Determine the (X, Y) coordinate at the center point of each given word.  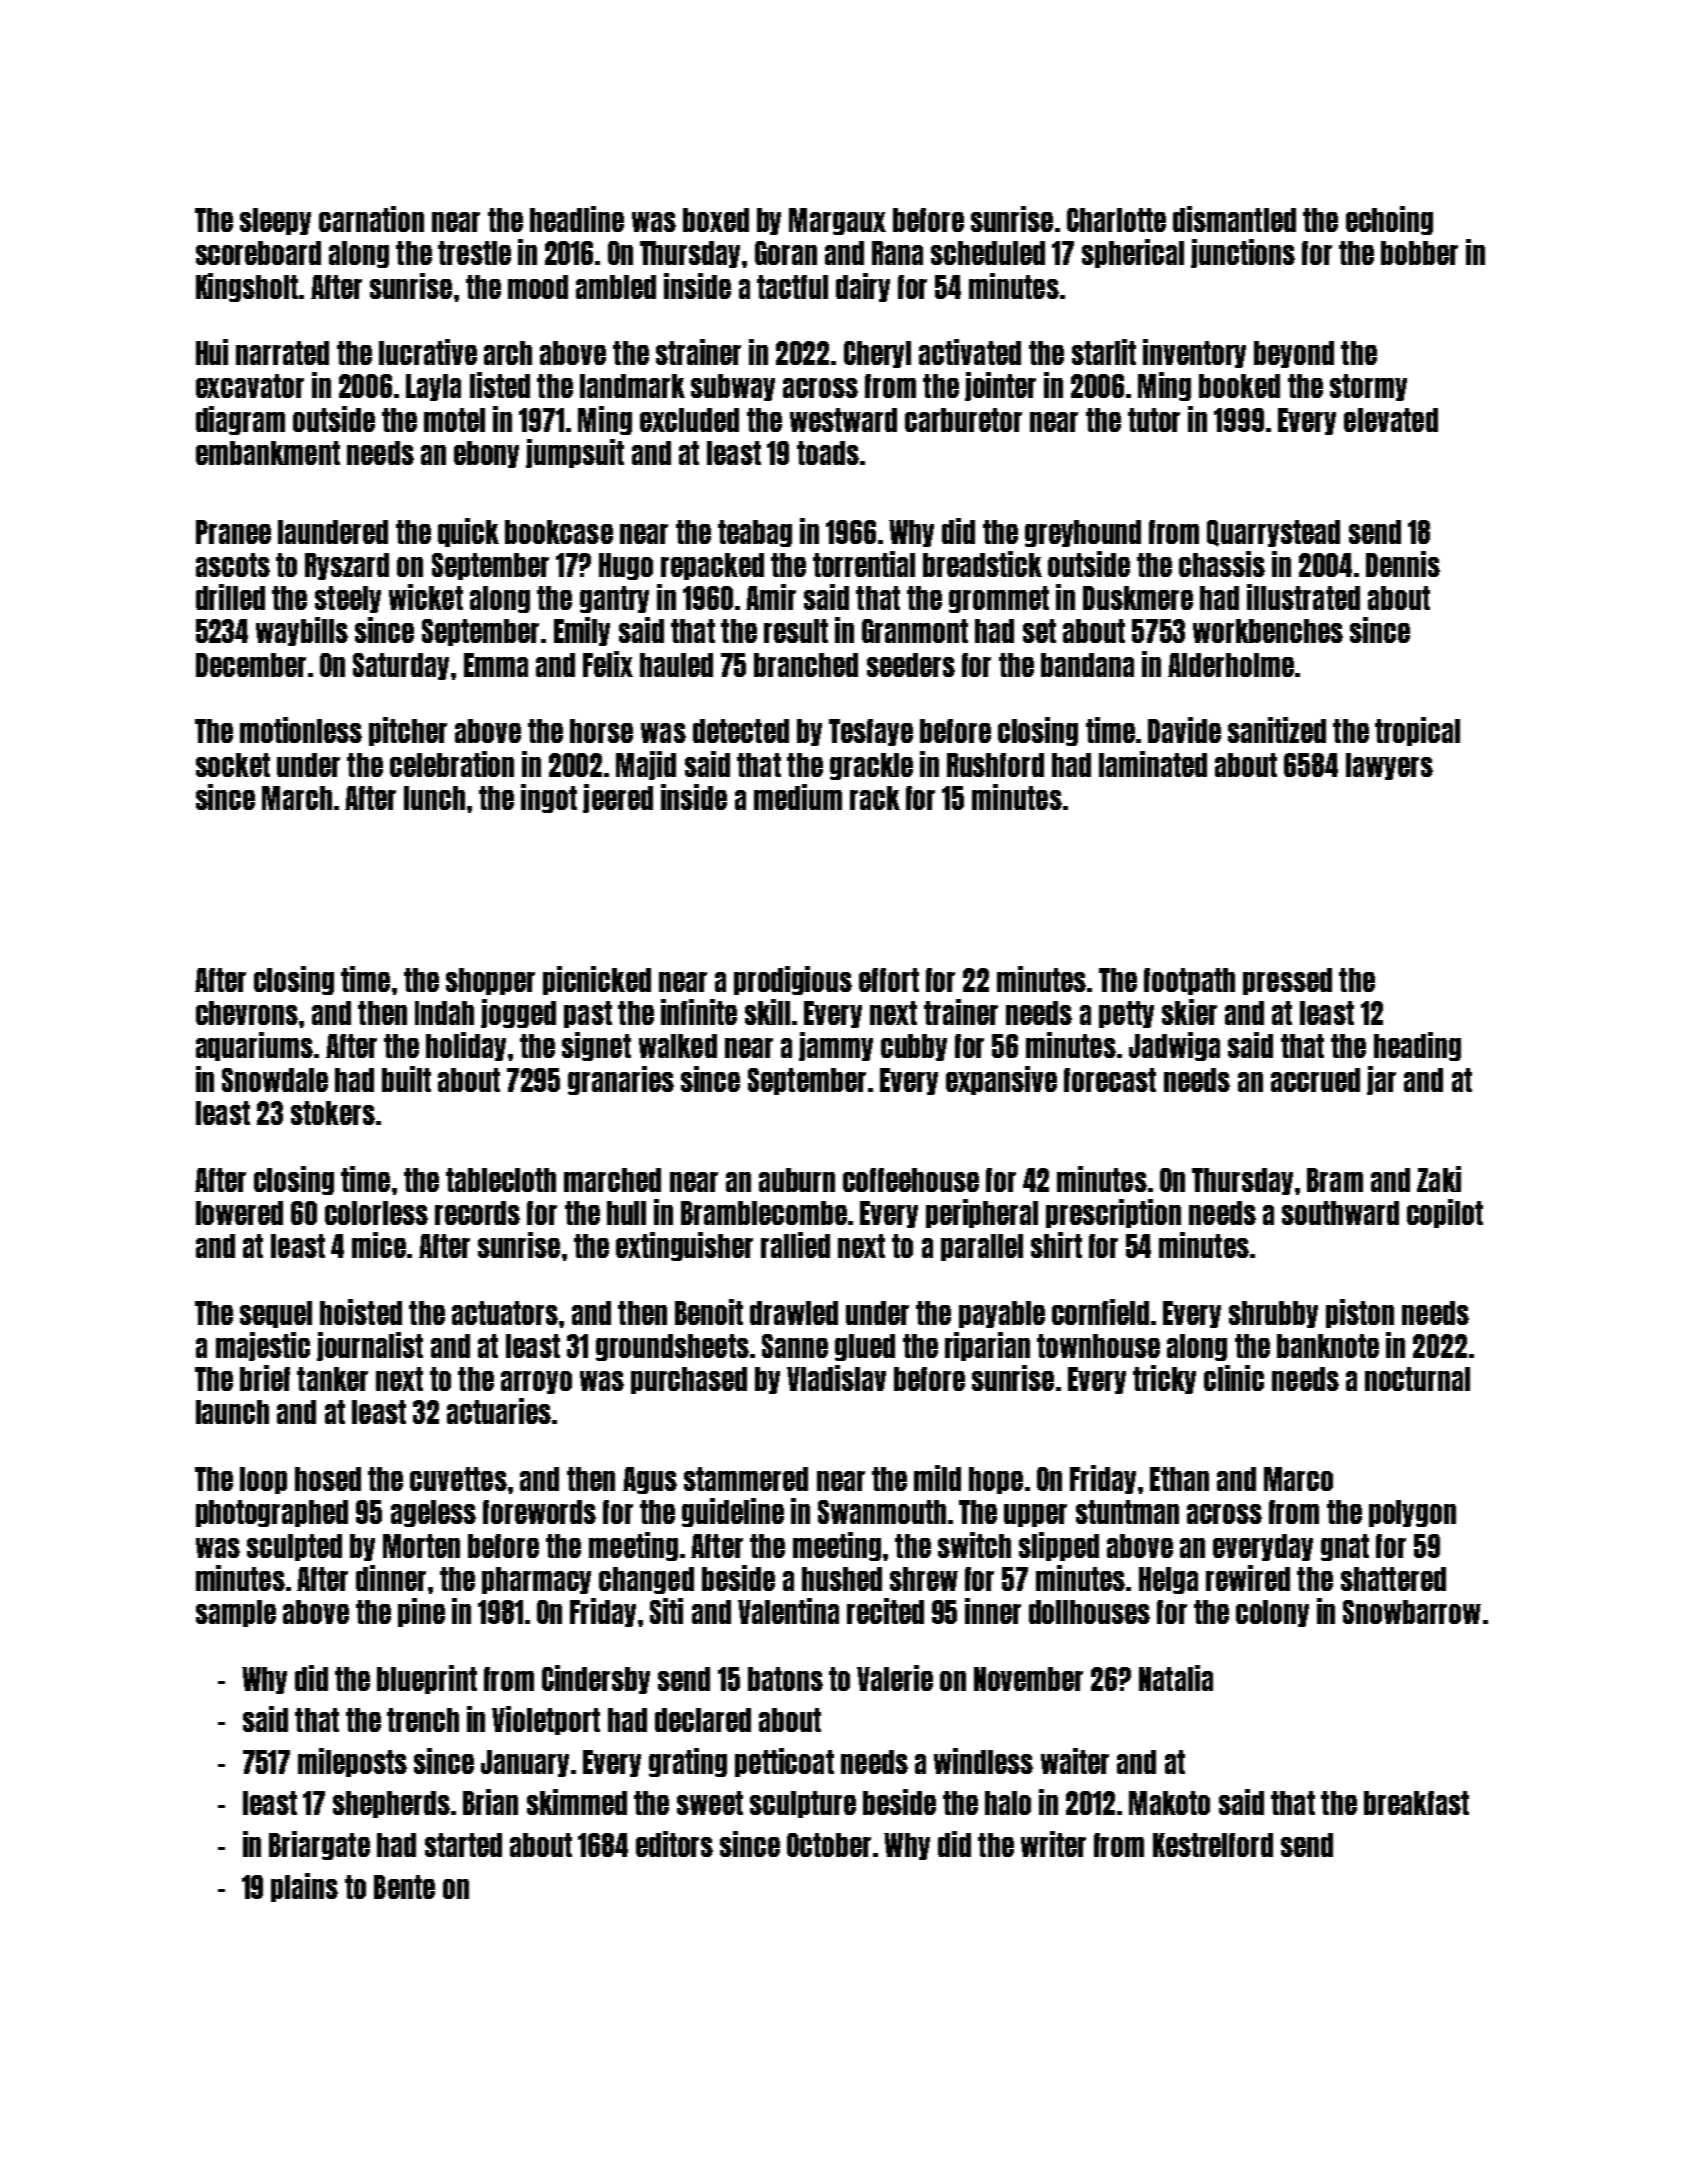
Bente (404, 1887)
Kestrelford (1213, 1845)
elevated (1391, 420)
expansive (1001, 1080)
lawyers (1389, 766)
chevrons (247, 1013)
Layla (433, 387)
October (829, 1845)
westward (843, 420)
